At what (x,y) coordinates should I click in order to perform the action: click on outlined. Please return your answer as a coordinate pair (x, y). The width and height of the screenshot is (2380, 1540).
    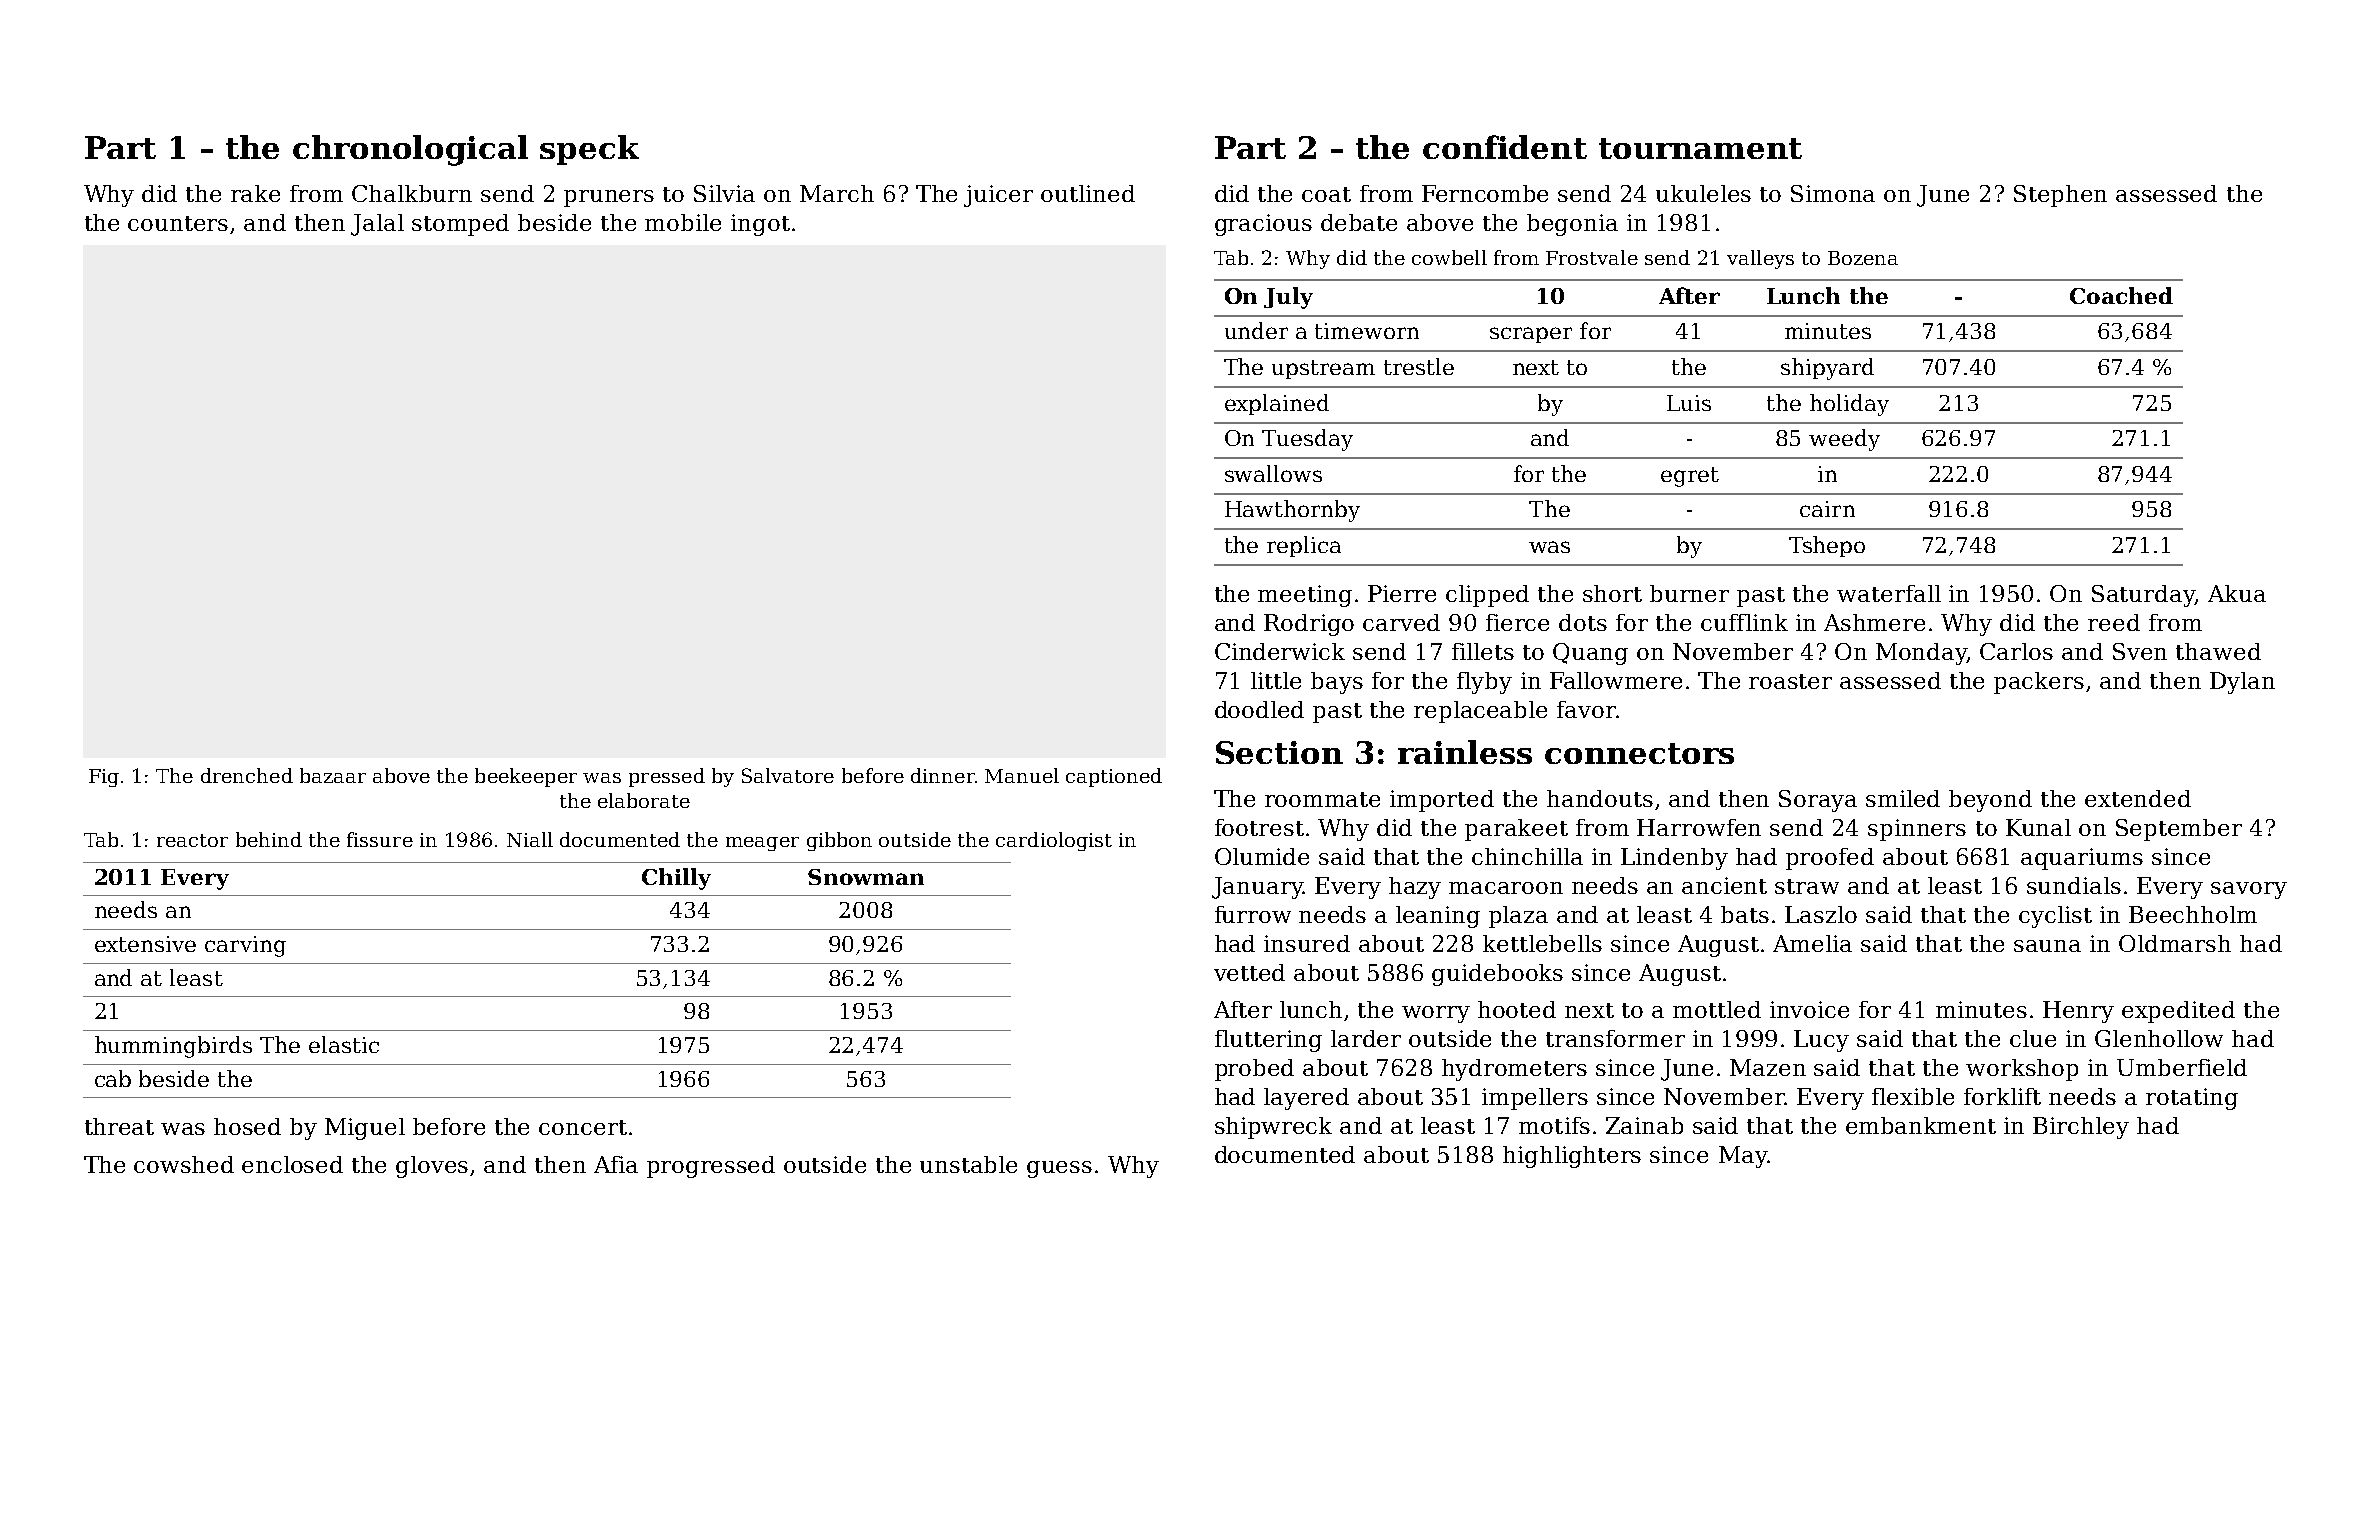
    Looking at the image, I should click on (1088, 193).
